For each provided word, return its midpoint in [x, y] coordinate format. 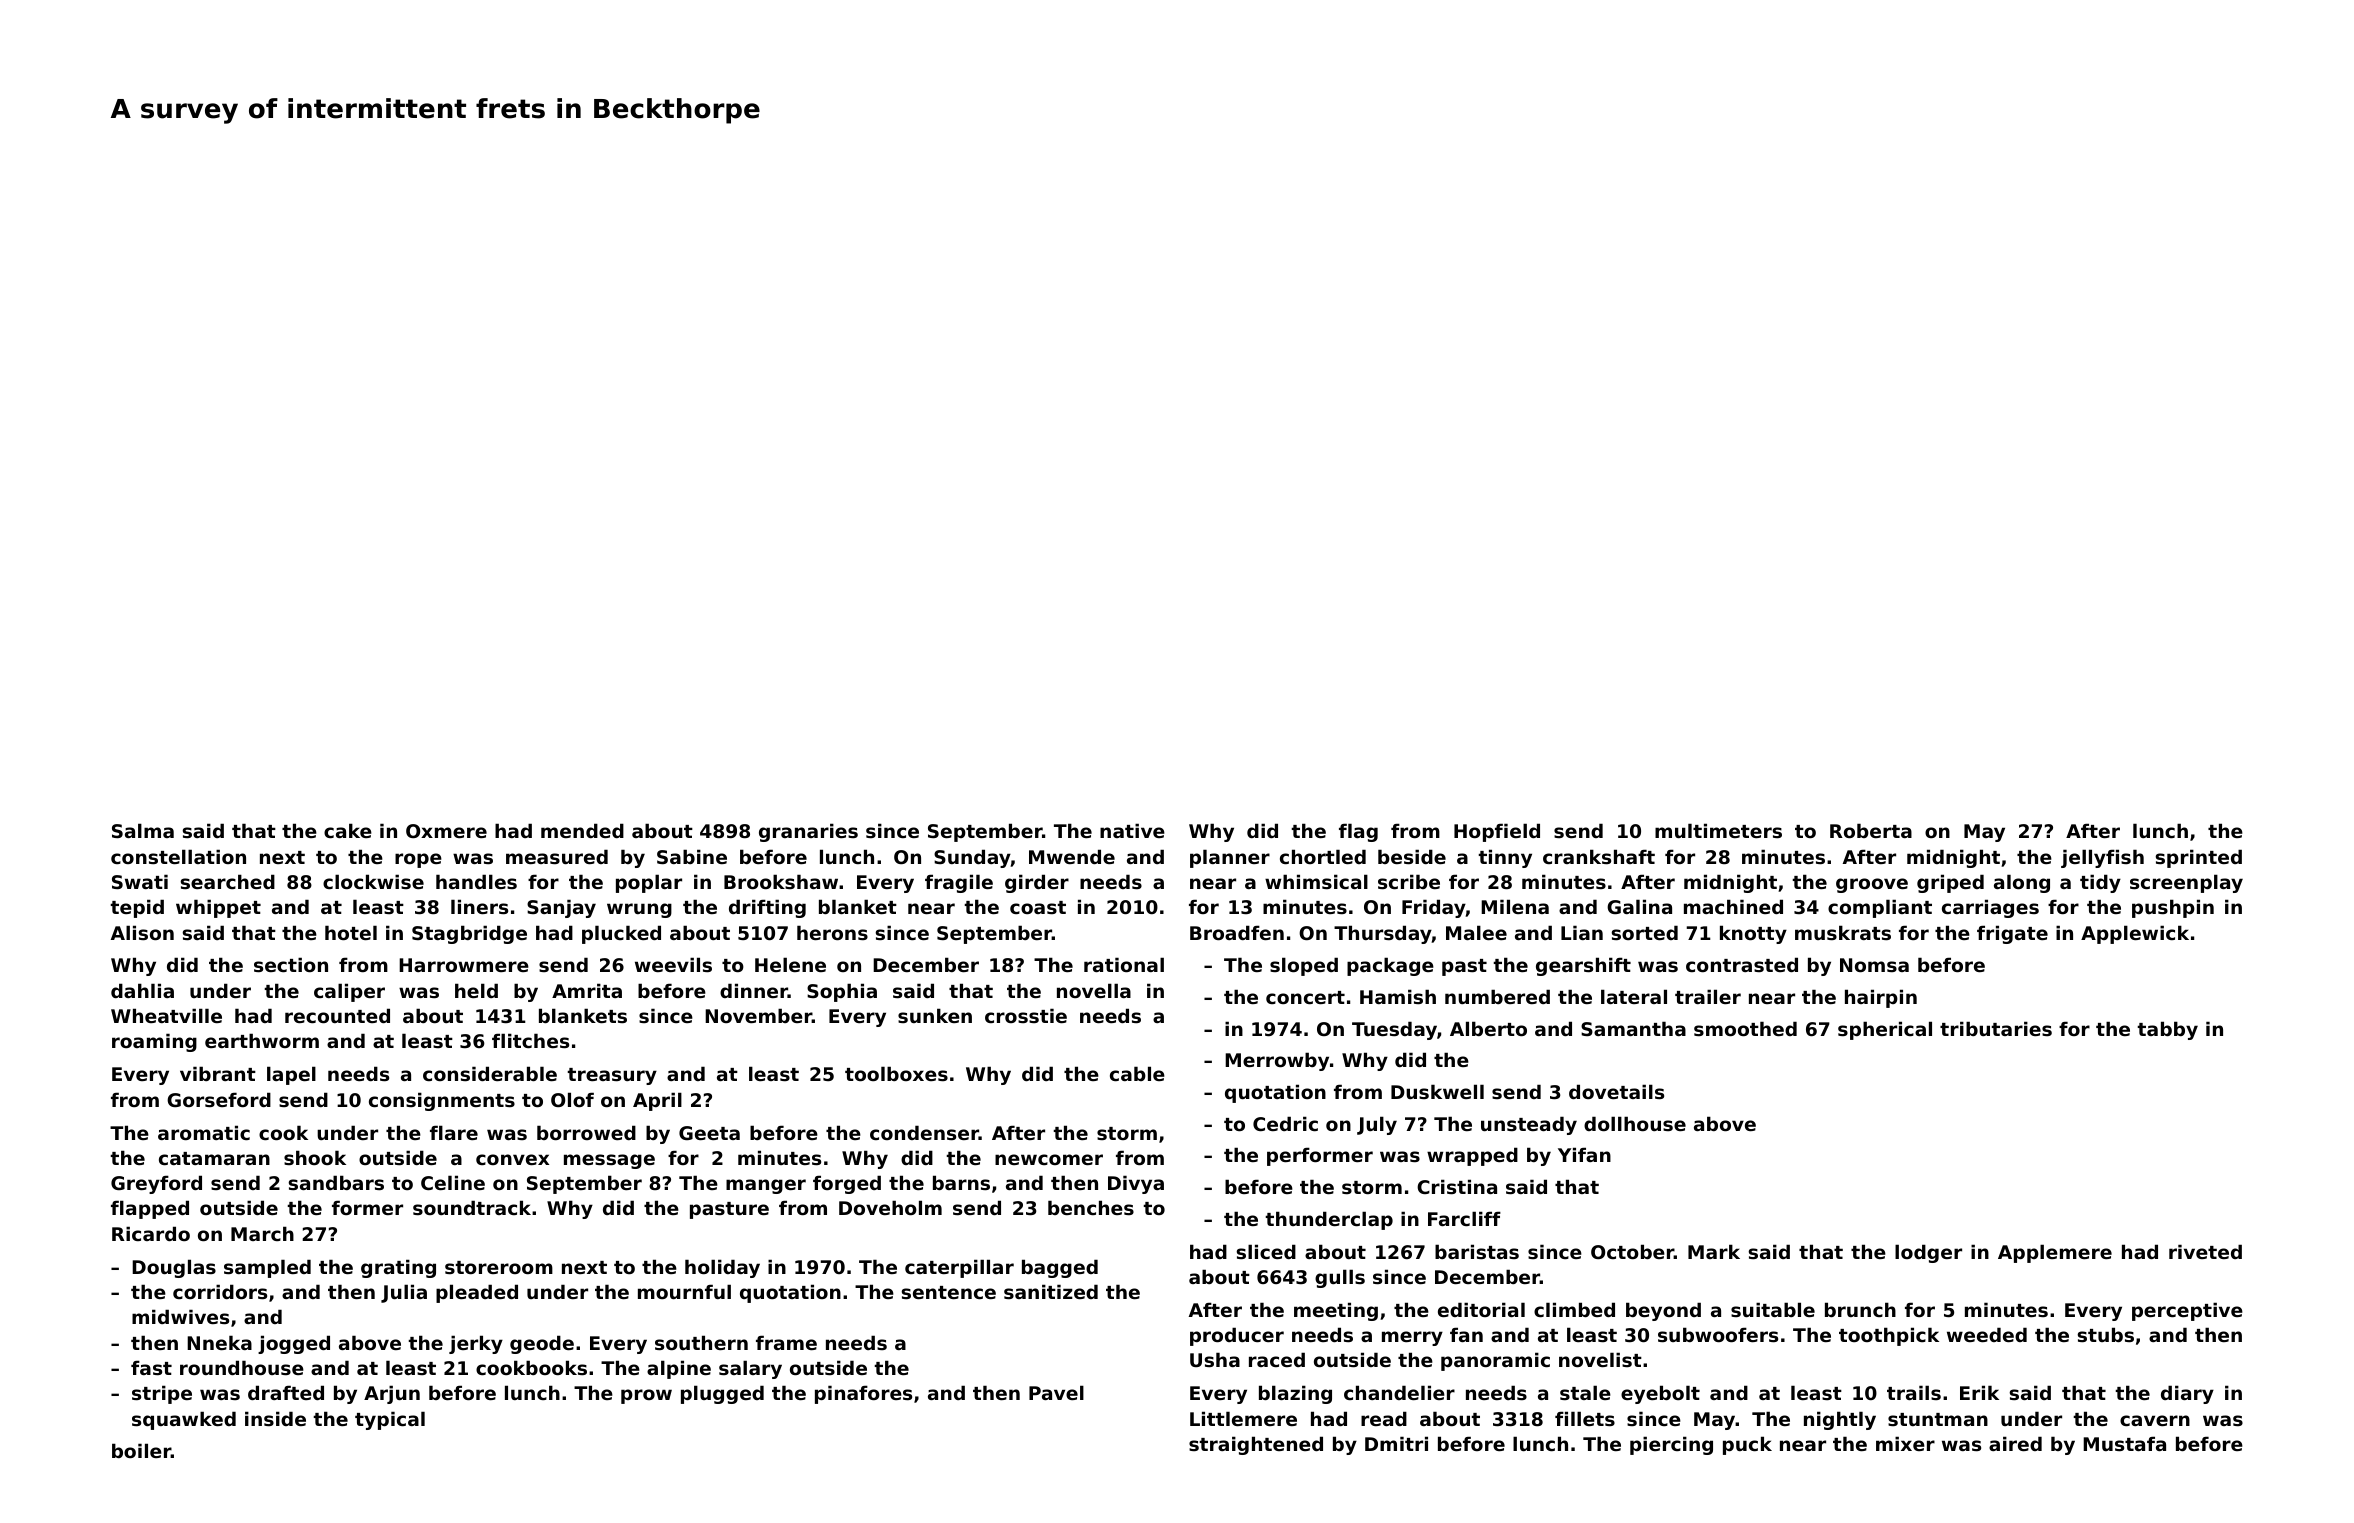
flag [1358, 832]
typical [390, 1420]
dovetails [1616, 1092]
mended [582, 830]
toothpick [1889, 1336]
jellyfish [2102, 858]
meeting [1336, 1311]
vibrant [218, 1073]
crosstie [1026, 1015]
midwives [180, 1317]
